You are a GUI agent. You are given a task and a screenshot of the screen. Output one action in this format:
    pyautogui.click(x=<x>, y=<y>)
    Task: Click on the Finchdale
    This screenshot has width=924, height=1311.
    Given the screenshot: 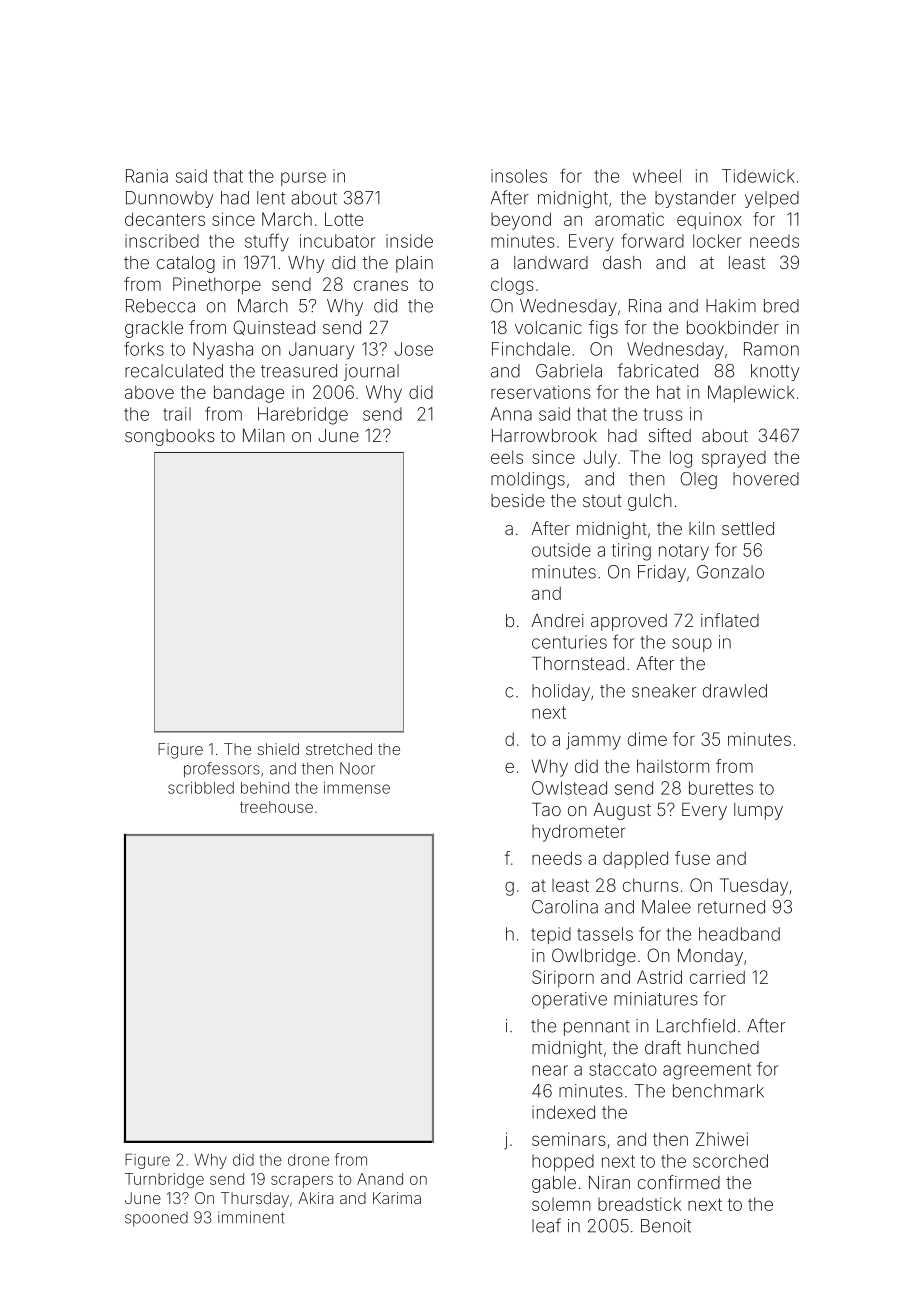 What is the action you would take?
    pyautogui.click(x=531, y=349)
